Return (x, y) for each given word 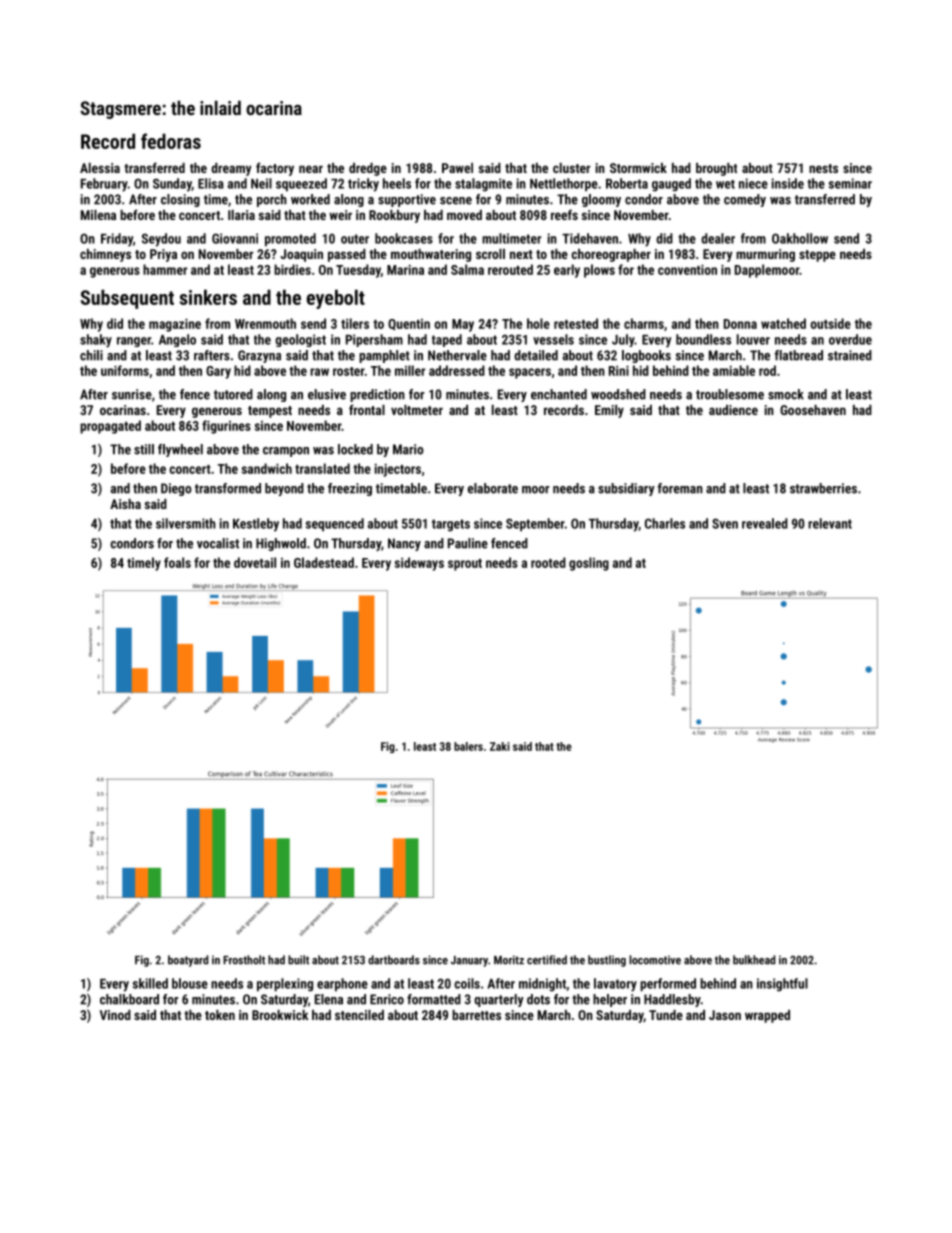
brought (716, 169)
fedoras (171, 141)
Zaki (500, 746)
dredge (368, 169)
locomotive (655, 960)
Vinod (115, 1015)
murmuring (765, 255)
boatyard (188, 961)
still (144, 449)
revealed (765, 523)
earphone (342, 985)
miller (410, 370)
